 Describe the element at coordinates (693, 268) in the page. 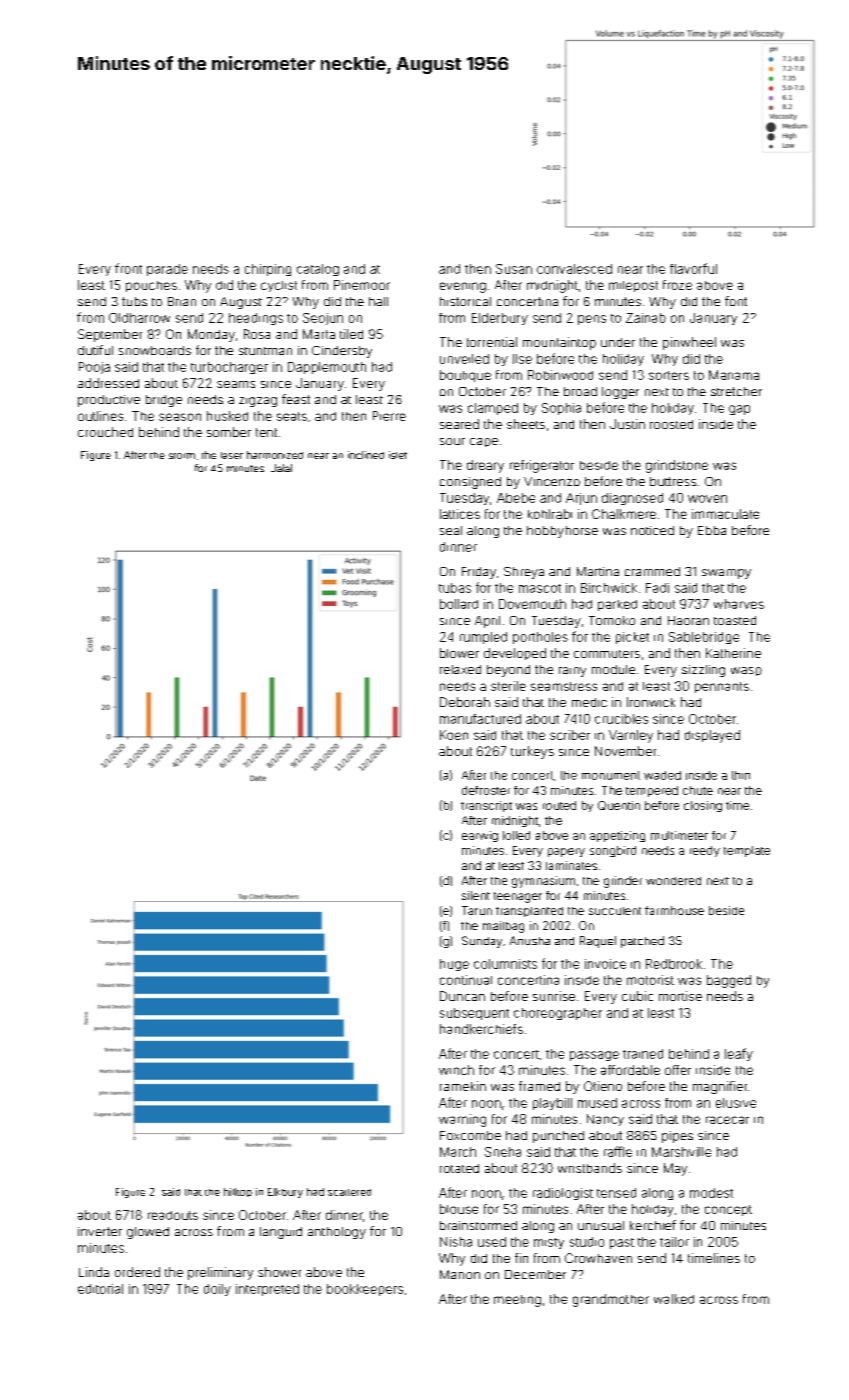

I see `flavorful` at that location.
